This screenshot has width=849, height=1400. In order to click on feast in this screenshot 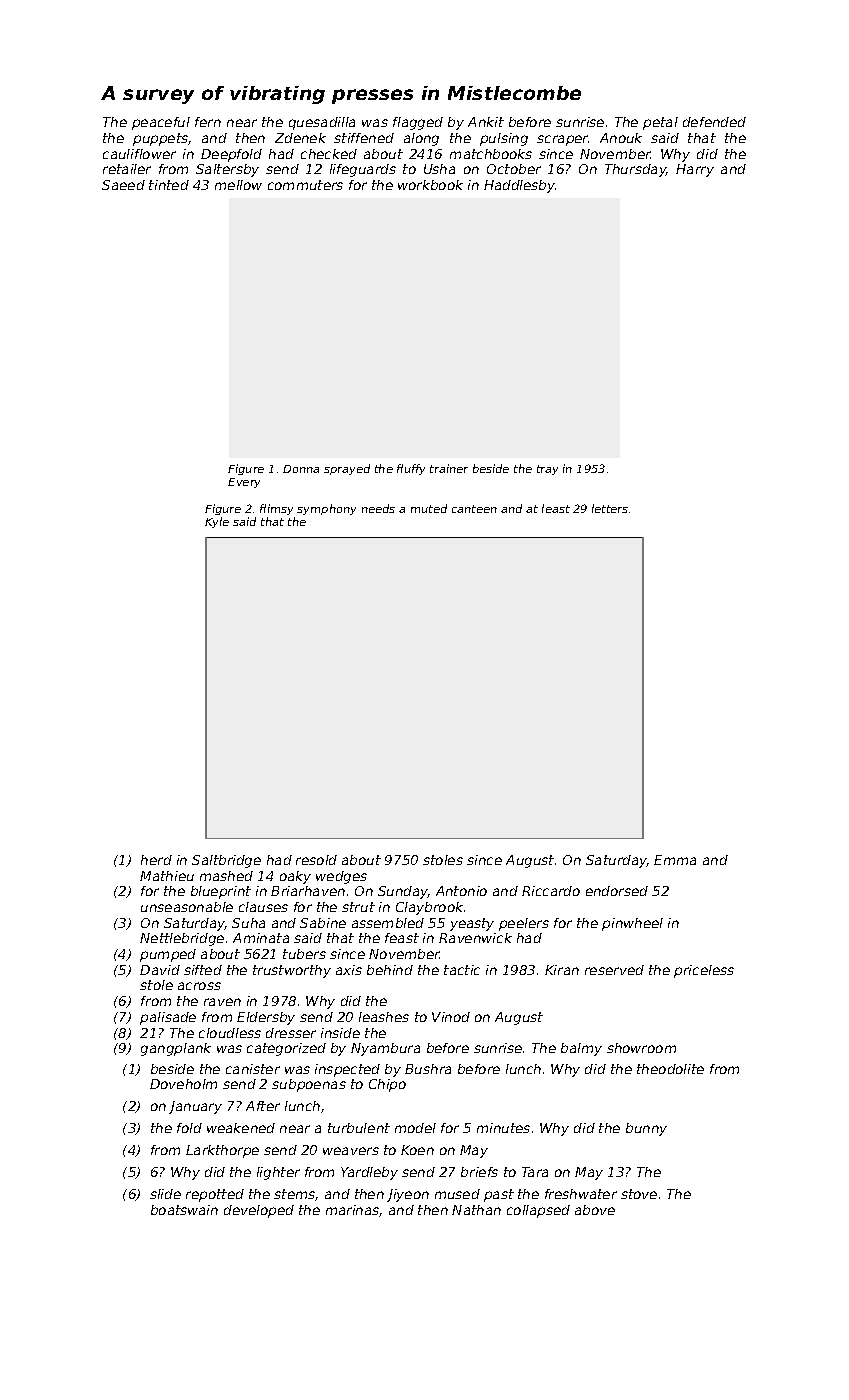, I will do `click(402, 938)`.
